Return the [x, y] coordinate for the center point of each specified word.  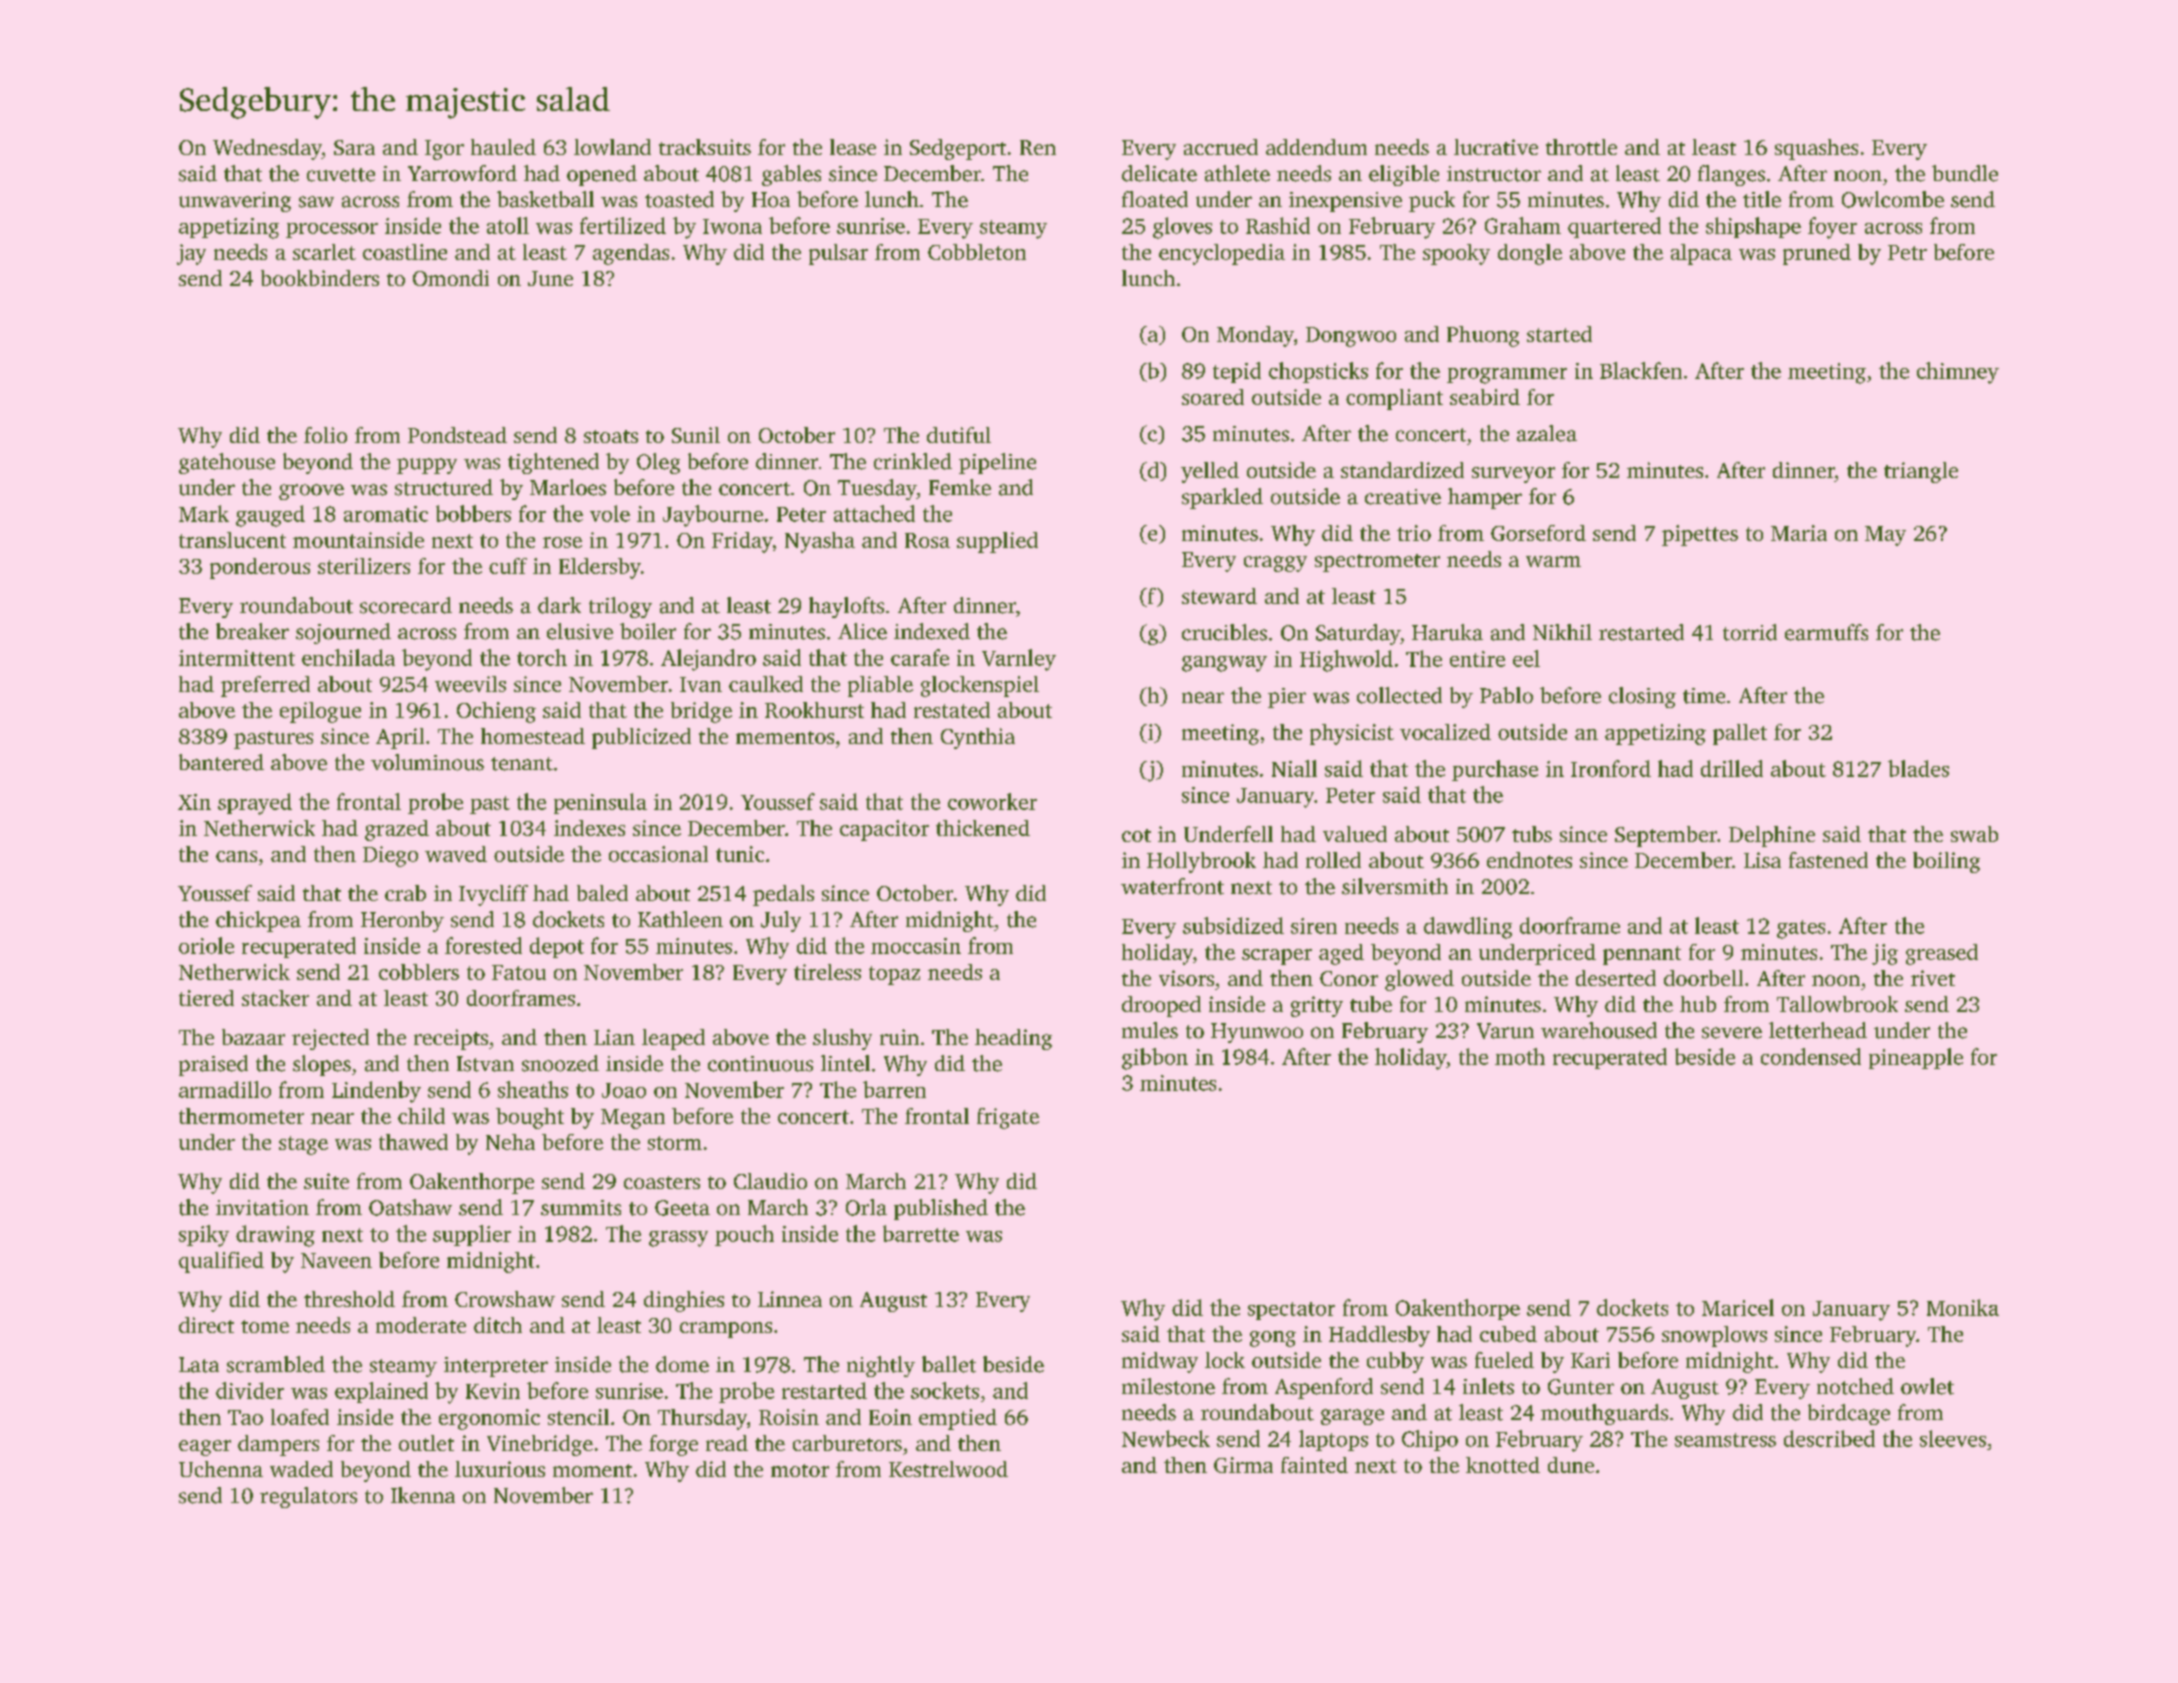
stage [303, 1145]
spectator [1291, 1311]
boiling [1946, 862]
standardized [1402, 470]
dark [559, 605]
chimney [1958, 373]
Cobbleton [977, 252]
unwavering [235, 202]
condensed [1811, 1056]
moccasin [916, 946]
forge [673, 1445]
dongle [1530, 254]
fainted [1314, 1465]
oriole [206, 945]
